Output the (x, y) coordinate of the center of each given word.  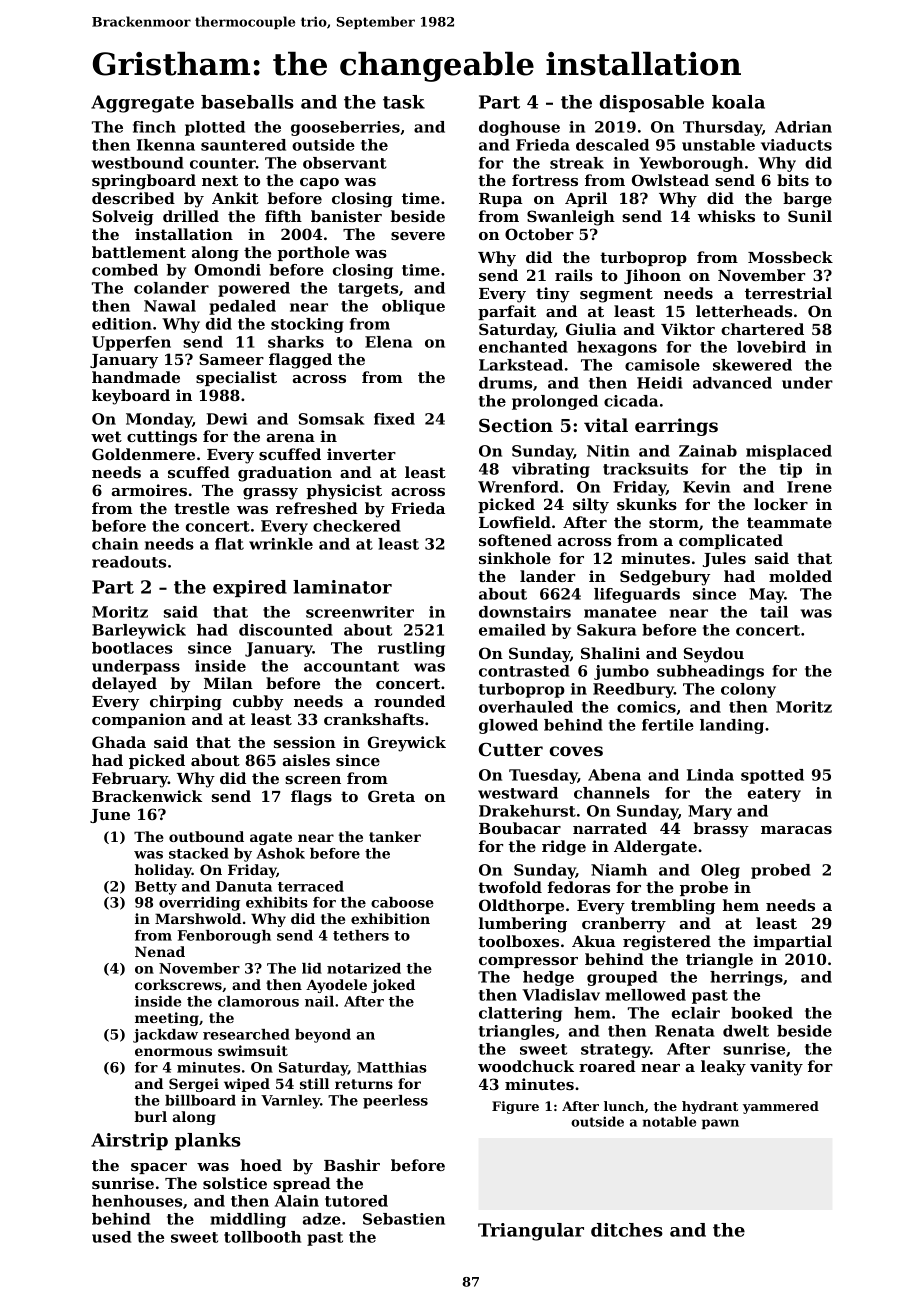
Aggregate (142, 104)
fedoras (578, 887)
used (111, 1237)
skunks (647, 504)
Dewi (226, 419)
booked (762, 1013)
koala (738, 102)
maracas (796, 830)
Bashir (352, 1165)
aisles (306, 760)
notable (669, 1121)
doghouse (519, 128)
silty (591, 506)
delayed (124, 685)
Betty (156, 888)
